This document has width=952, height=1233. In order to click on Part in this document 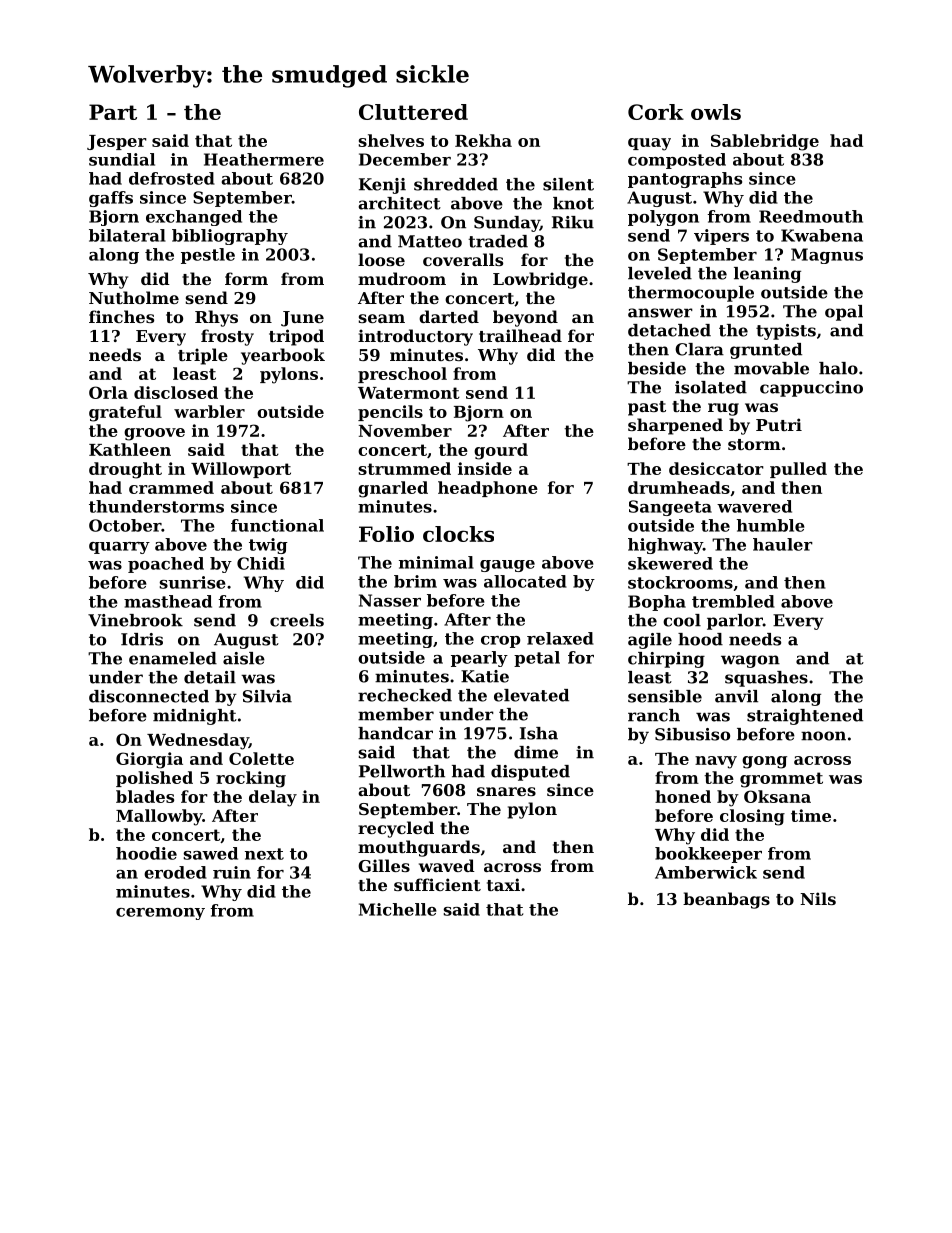, I will do `click(113, 112)`.
